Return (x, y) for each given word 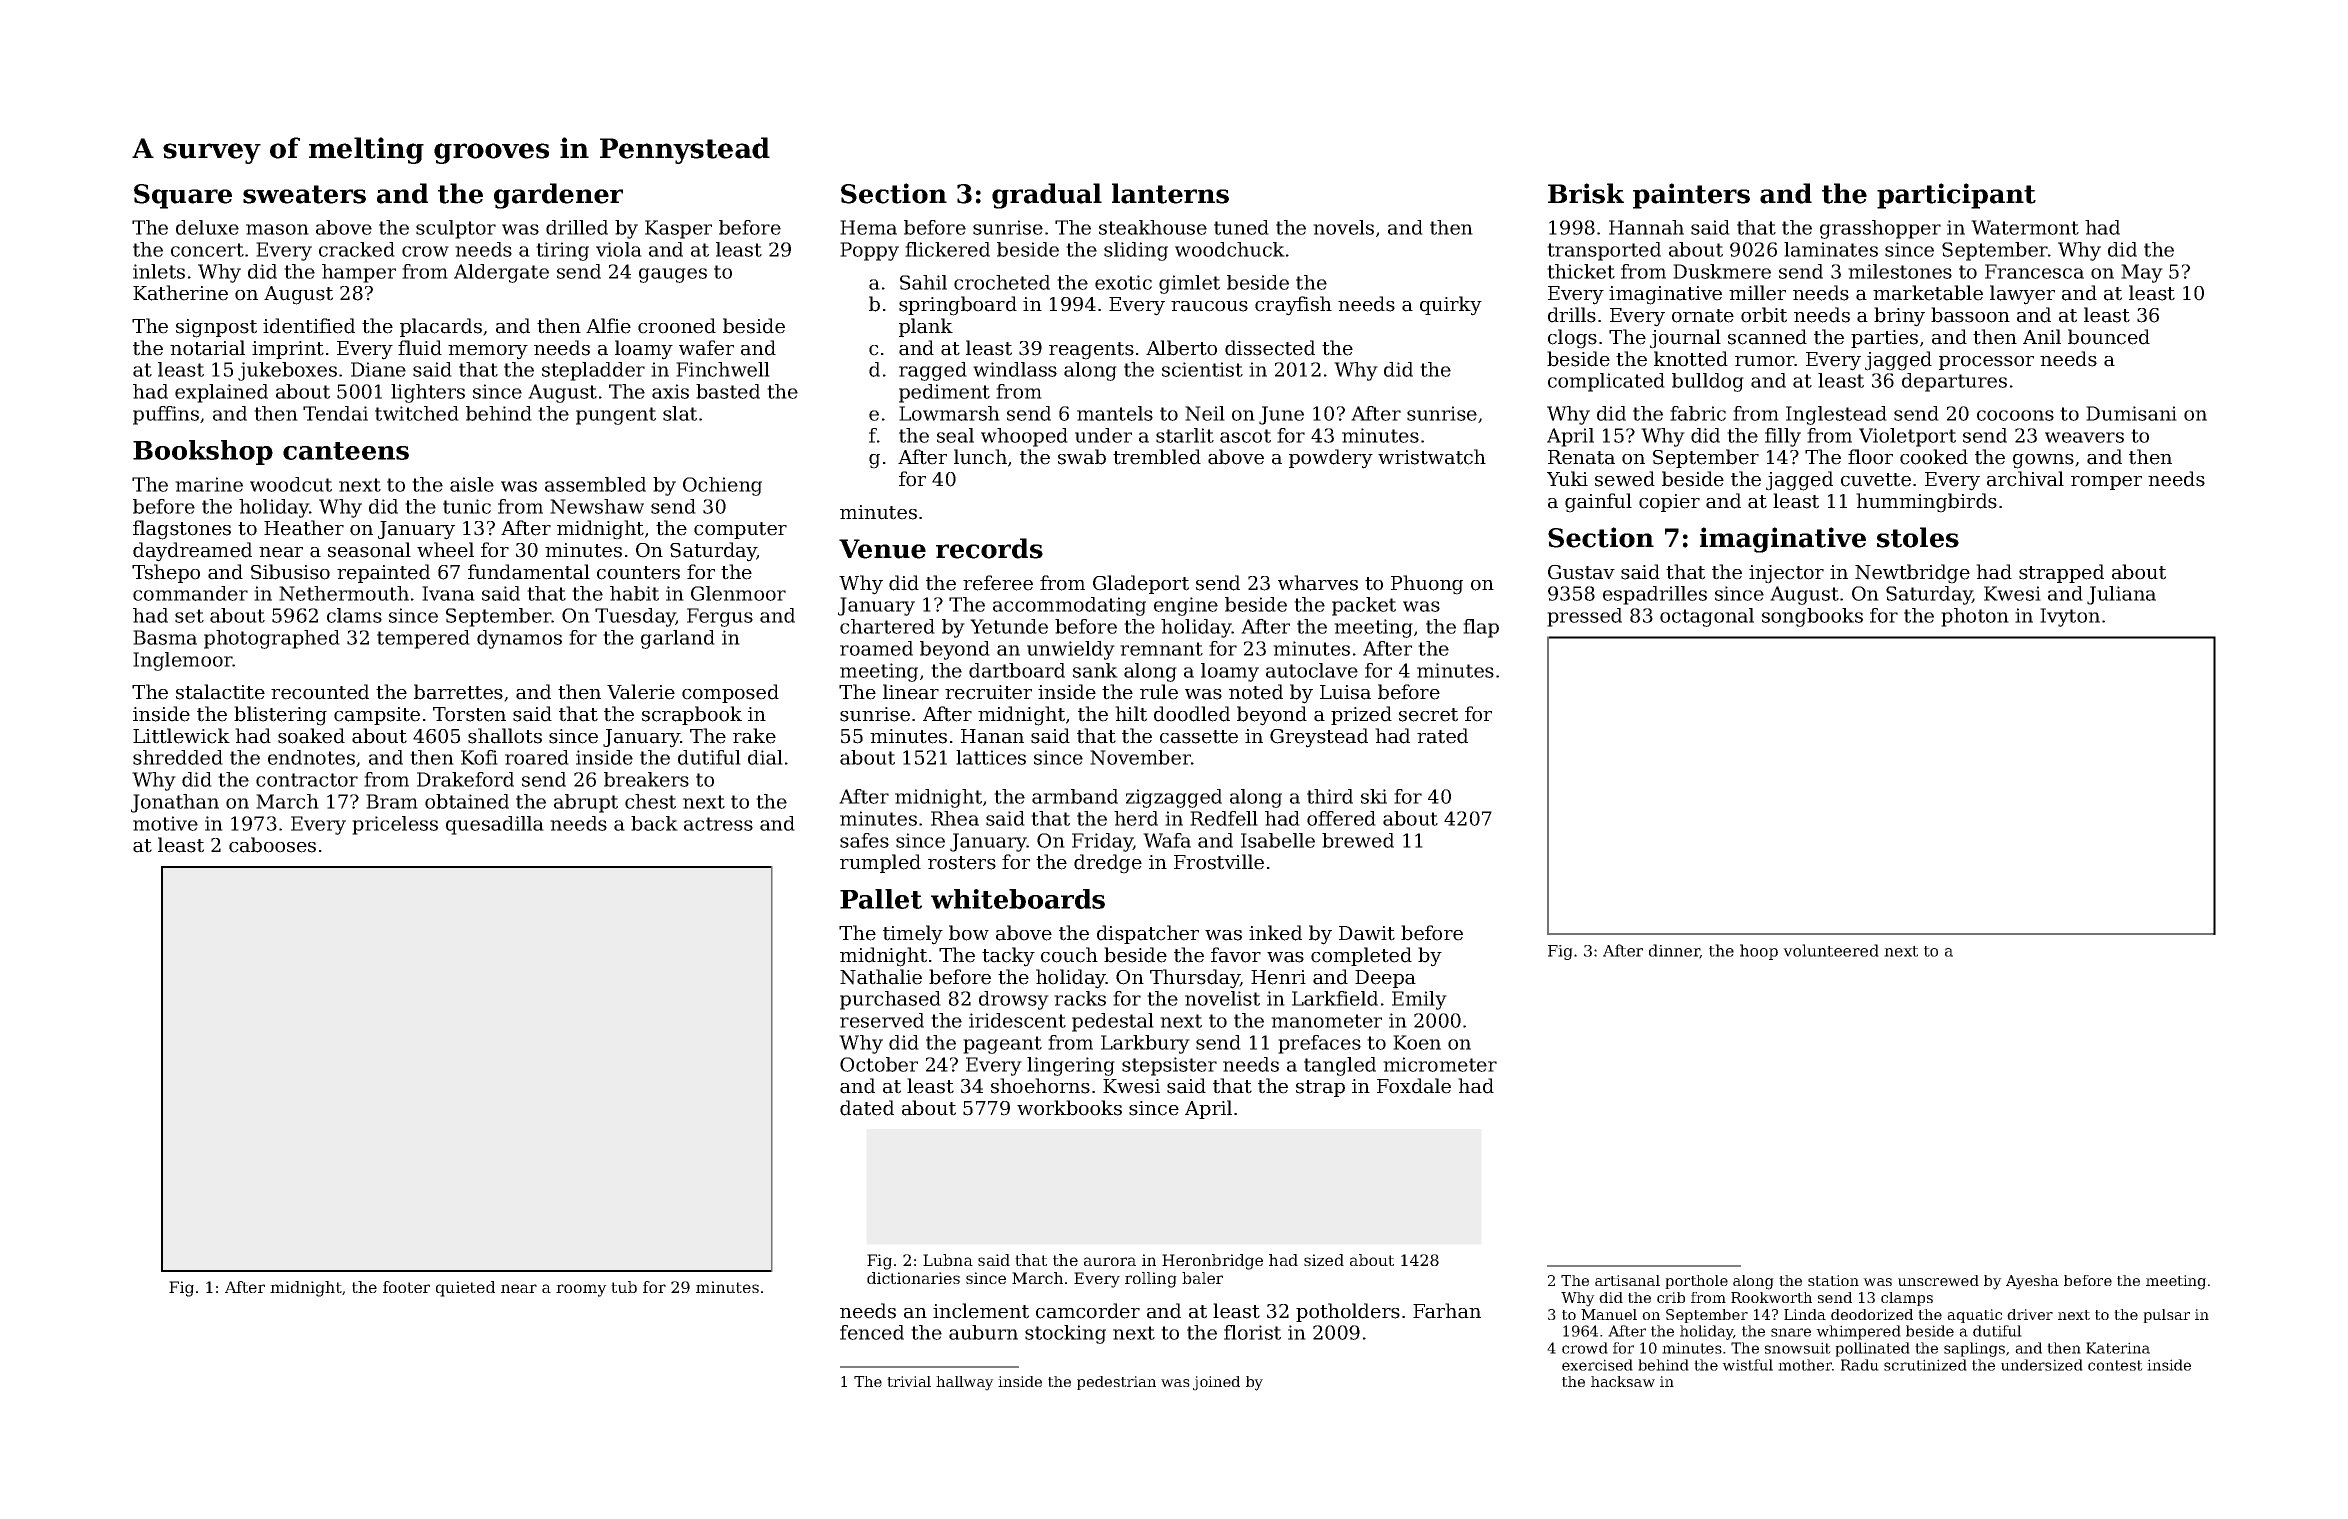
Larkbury (1145, 1044)
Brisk (1586, 193)
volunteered (1831, 950)
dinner (1674, 951)
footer (406, 1287)
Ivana (448, 593)
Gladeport (1141, 584)
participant (1956, 196)
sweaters (304, 194)
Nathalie (881, 977)
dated (867, 1108)
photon (1975, 617)
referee (998, 583)
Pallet (881, 899)
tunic (467, 506)
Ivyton (2070, 617)
